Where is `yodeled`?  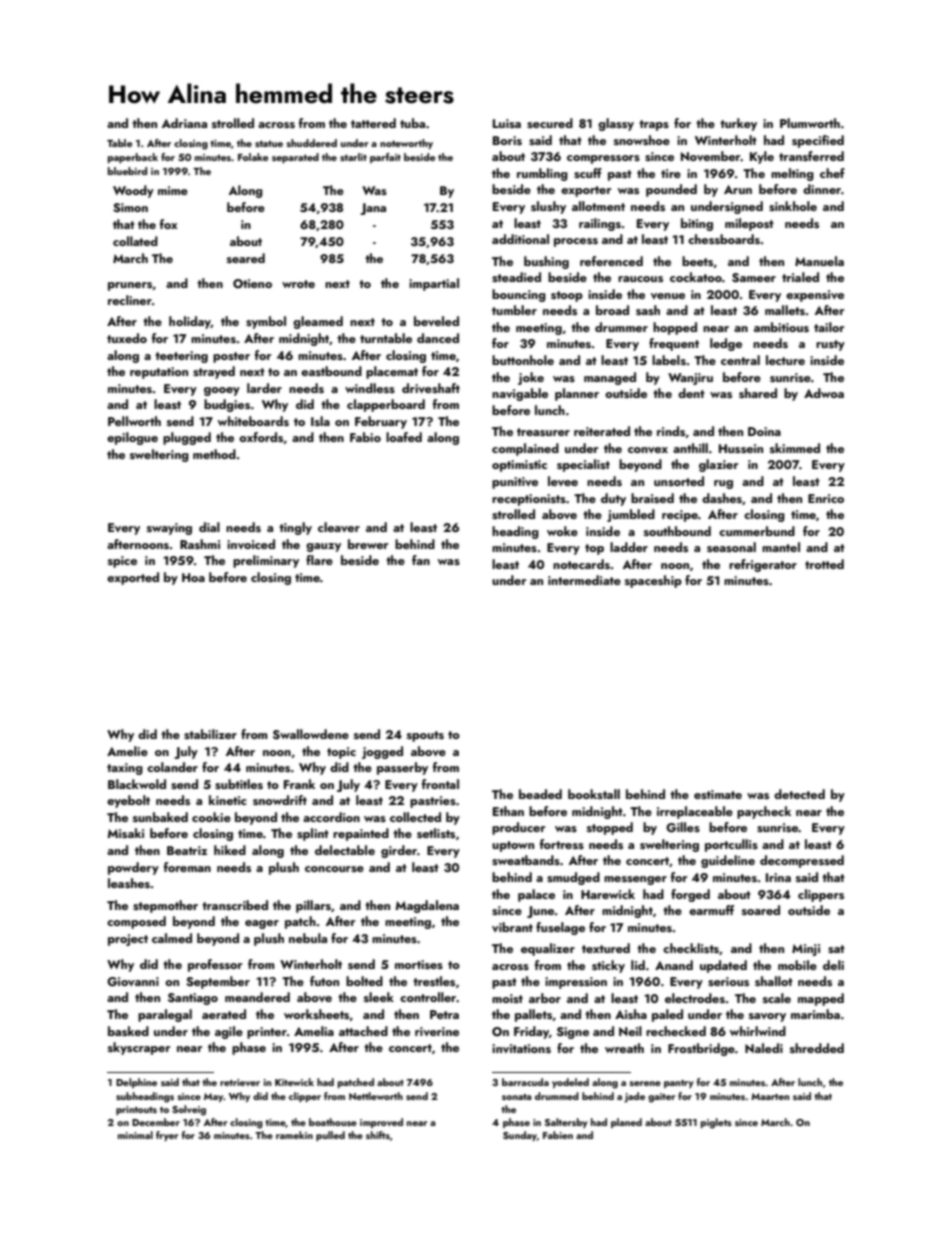 yodeled is located at coordinates (570, 1083).
